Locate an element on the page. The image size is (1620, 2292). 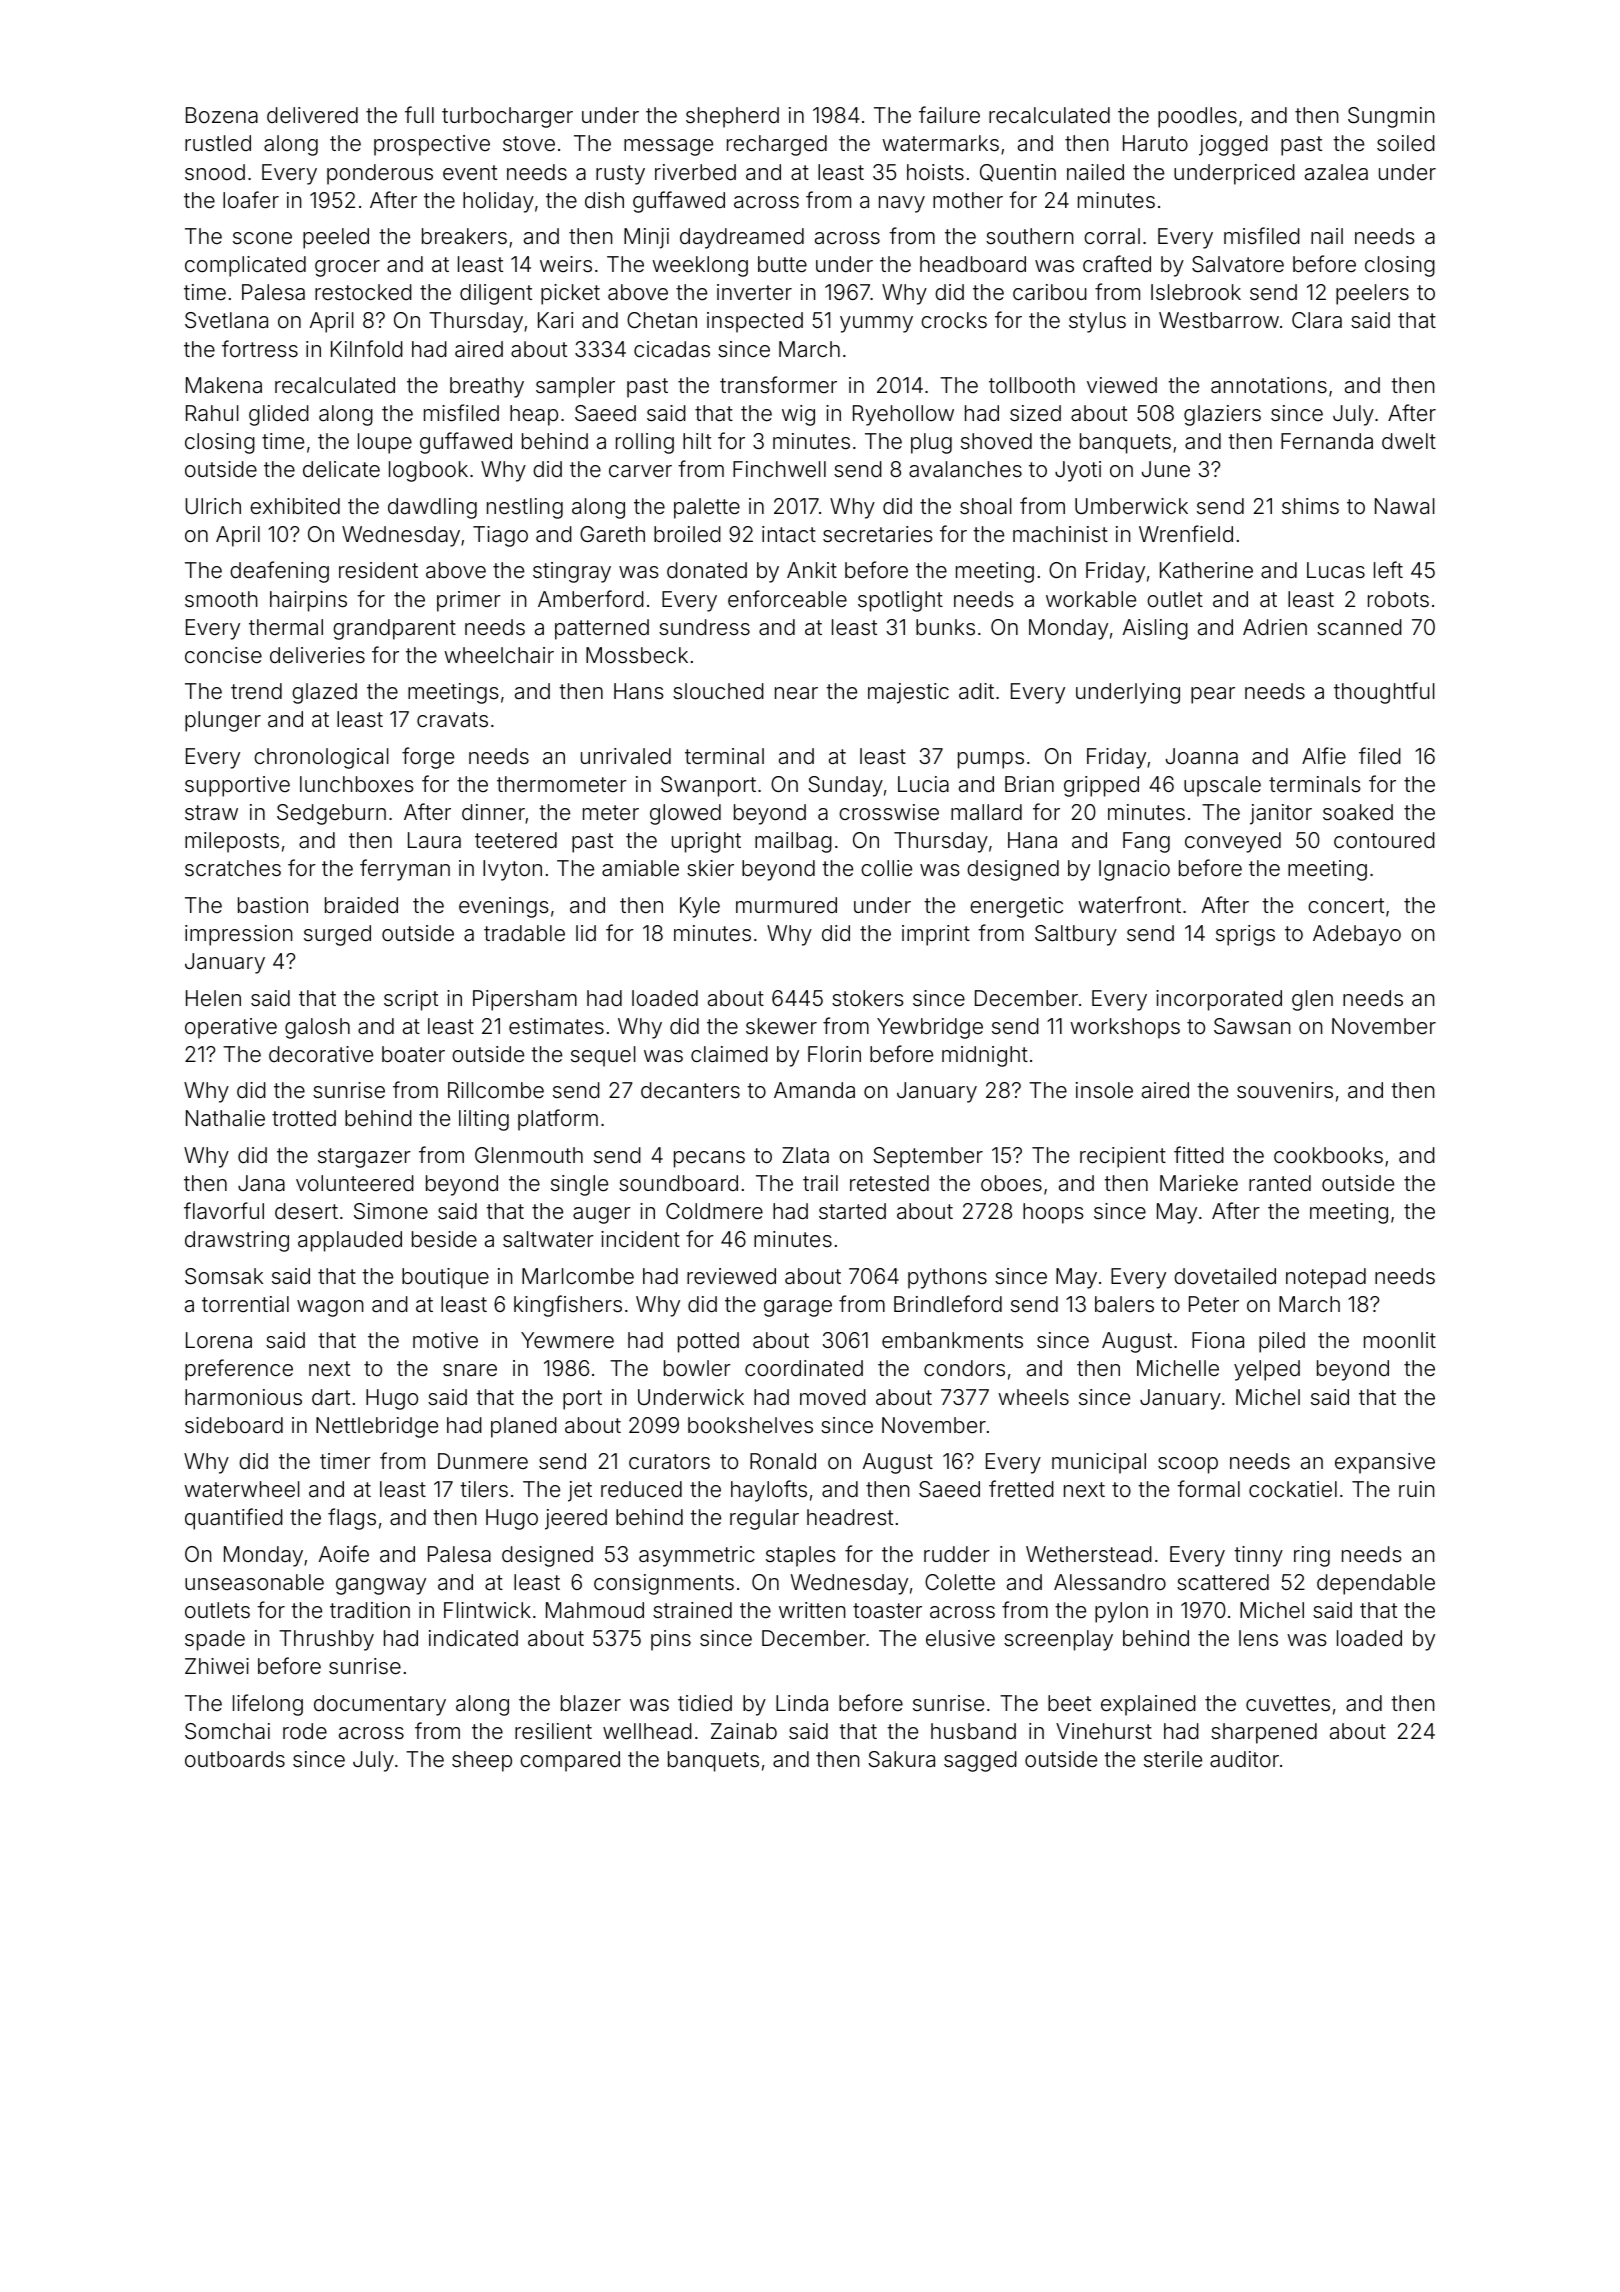
near is located at coordinates (796, 693).
